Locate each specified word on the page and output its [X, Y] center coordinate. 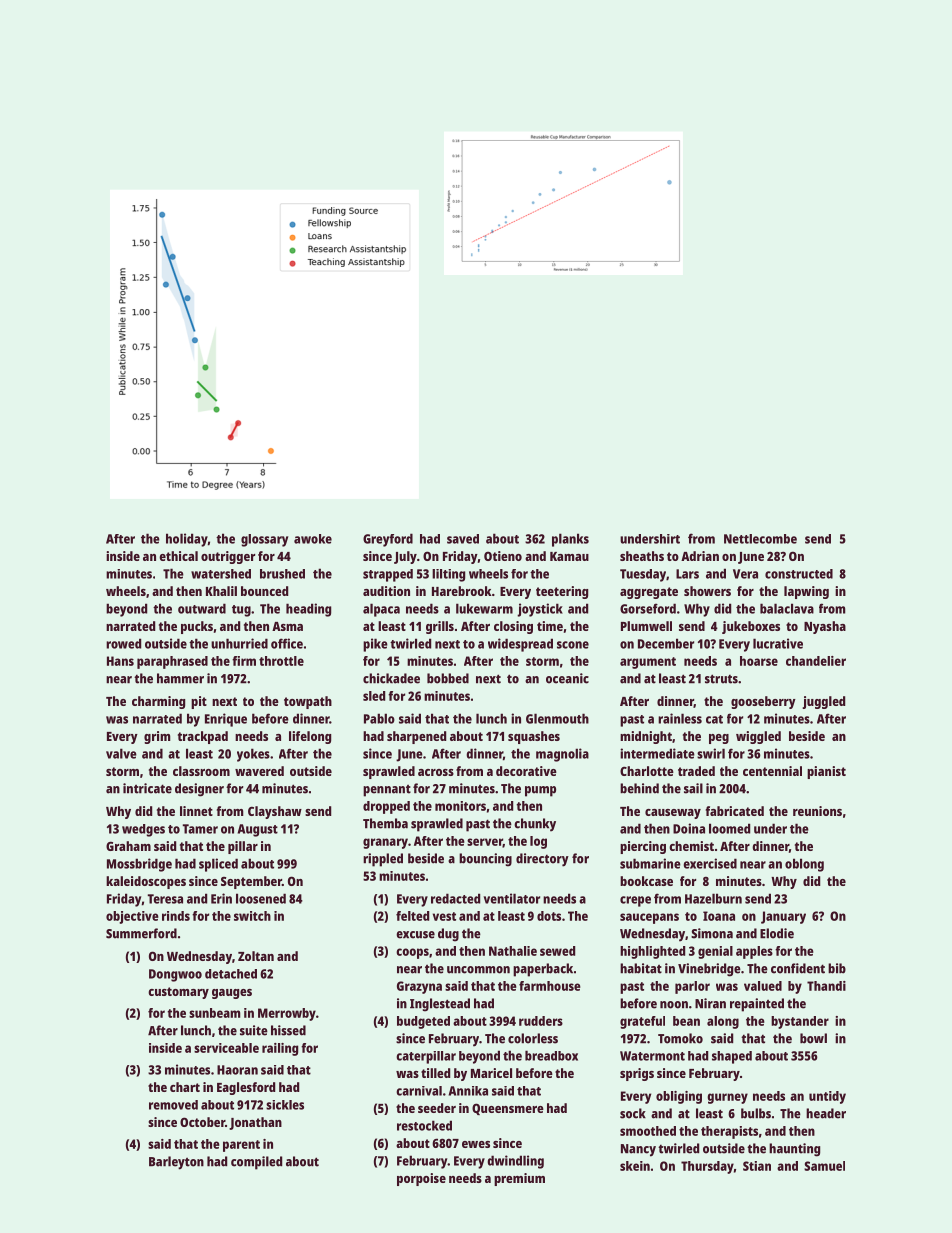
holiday [187, 540]
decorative [526, 771]
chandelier [816, 661]
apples [754, 952]
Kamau [569, 556]
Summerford [141, 933]
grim [157, 737]
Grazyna [419, 987]
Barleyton [176, 1163]
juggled [823, 702]
